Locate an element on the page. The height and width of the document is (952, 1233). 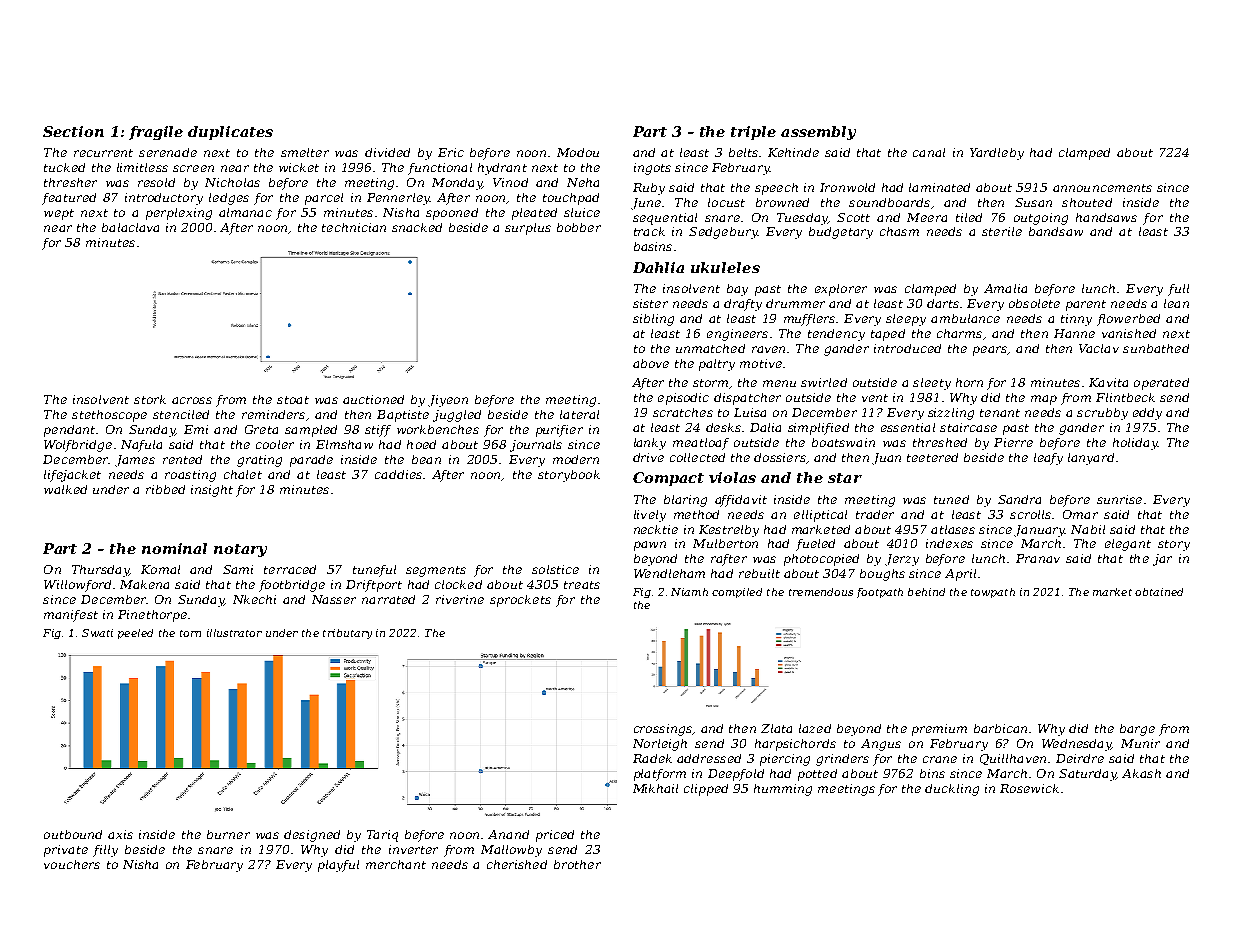
towpath is located at coordinates (993, 593).
